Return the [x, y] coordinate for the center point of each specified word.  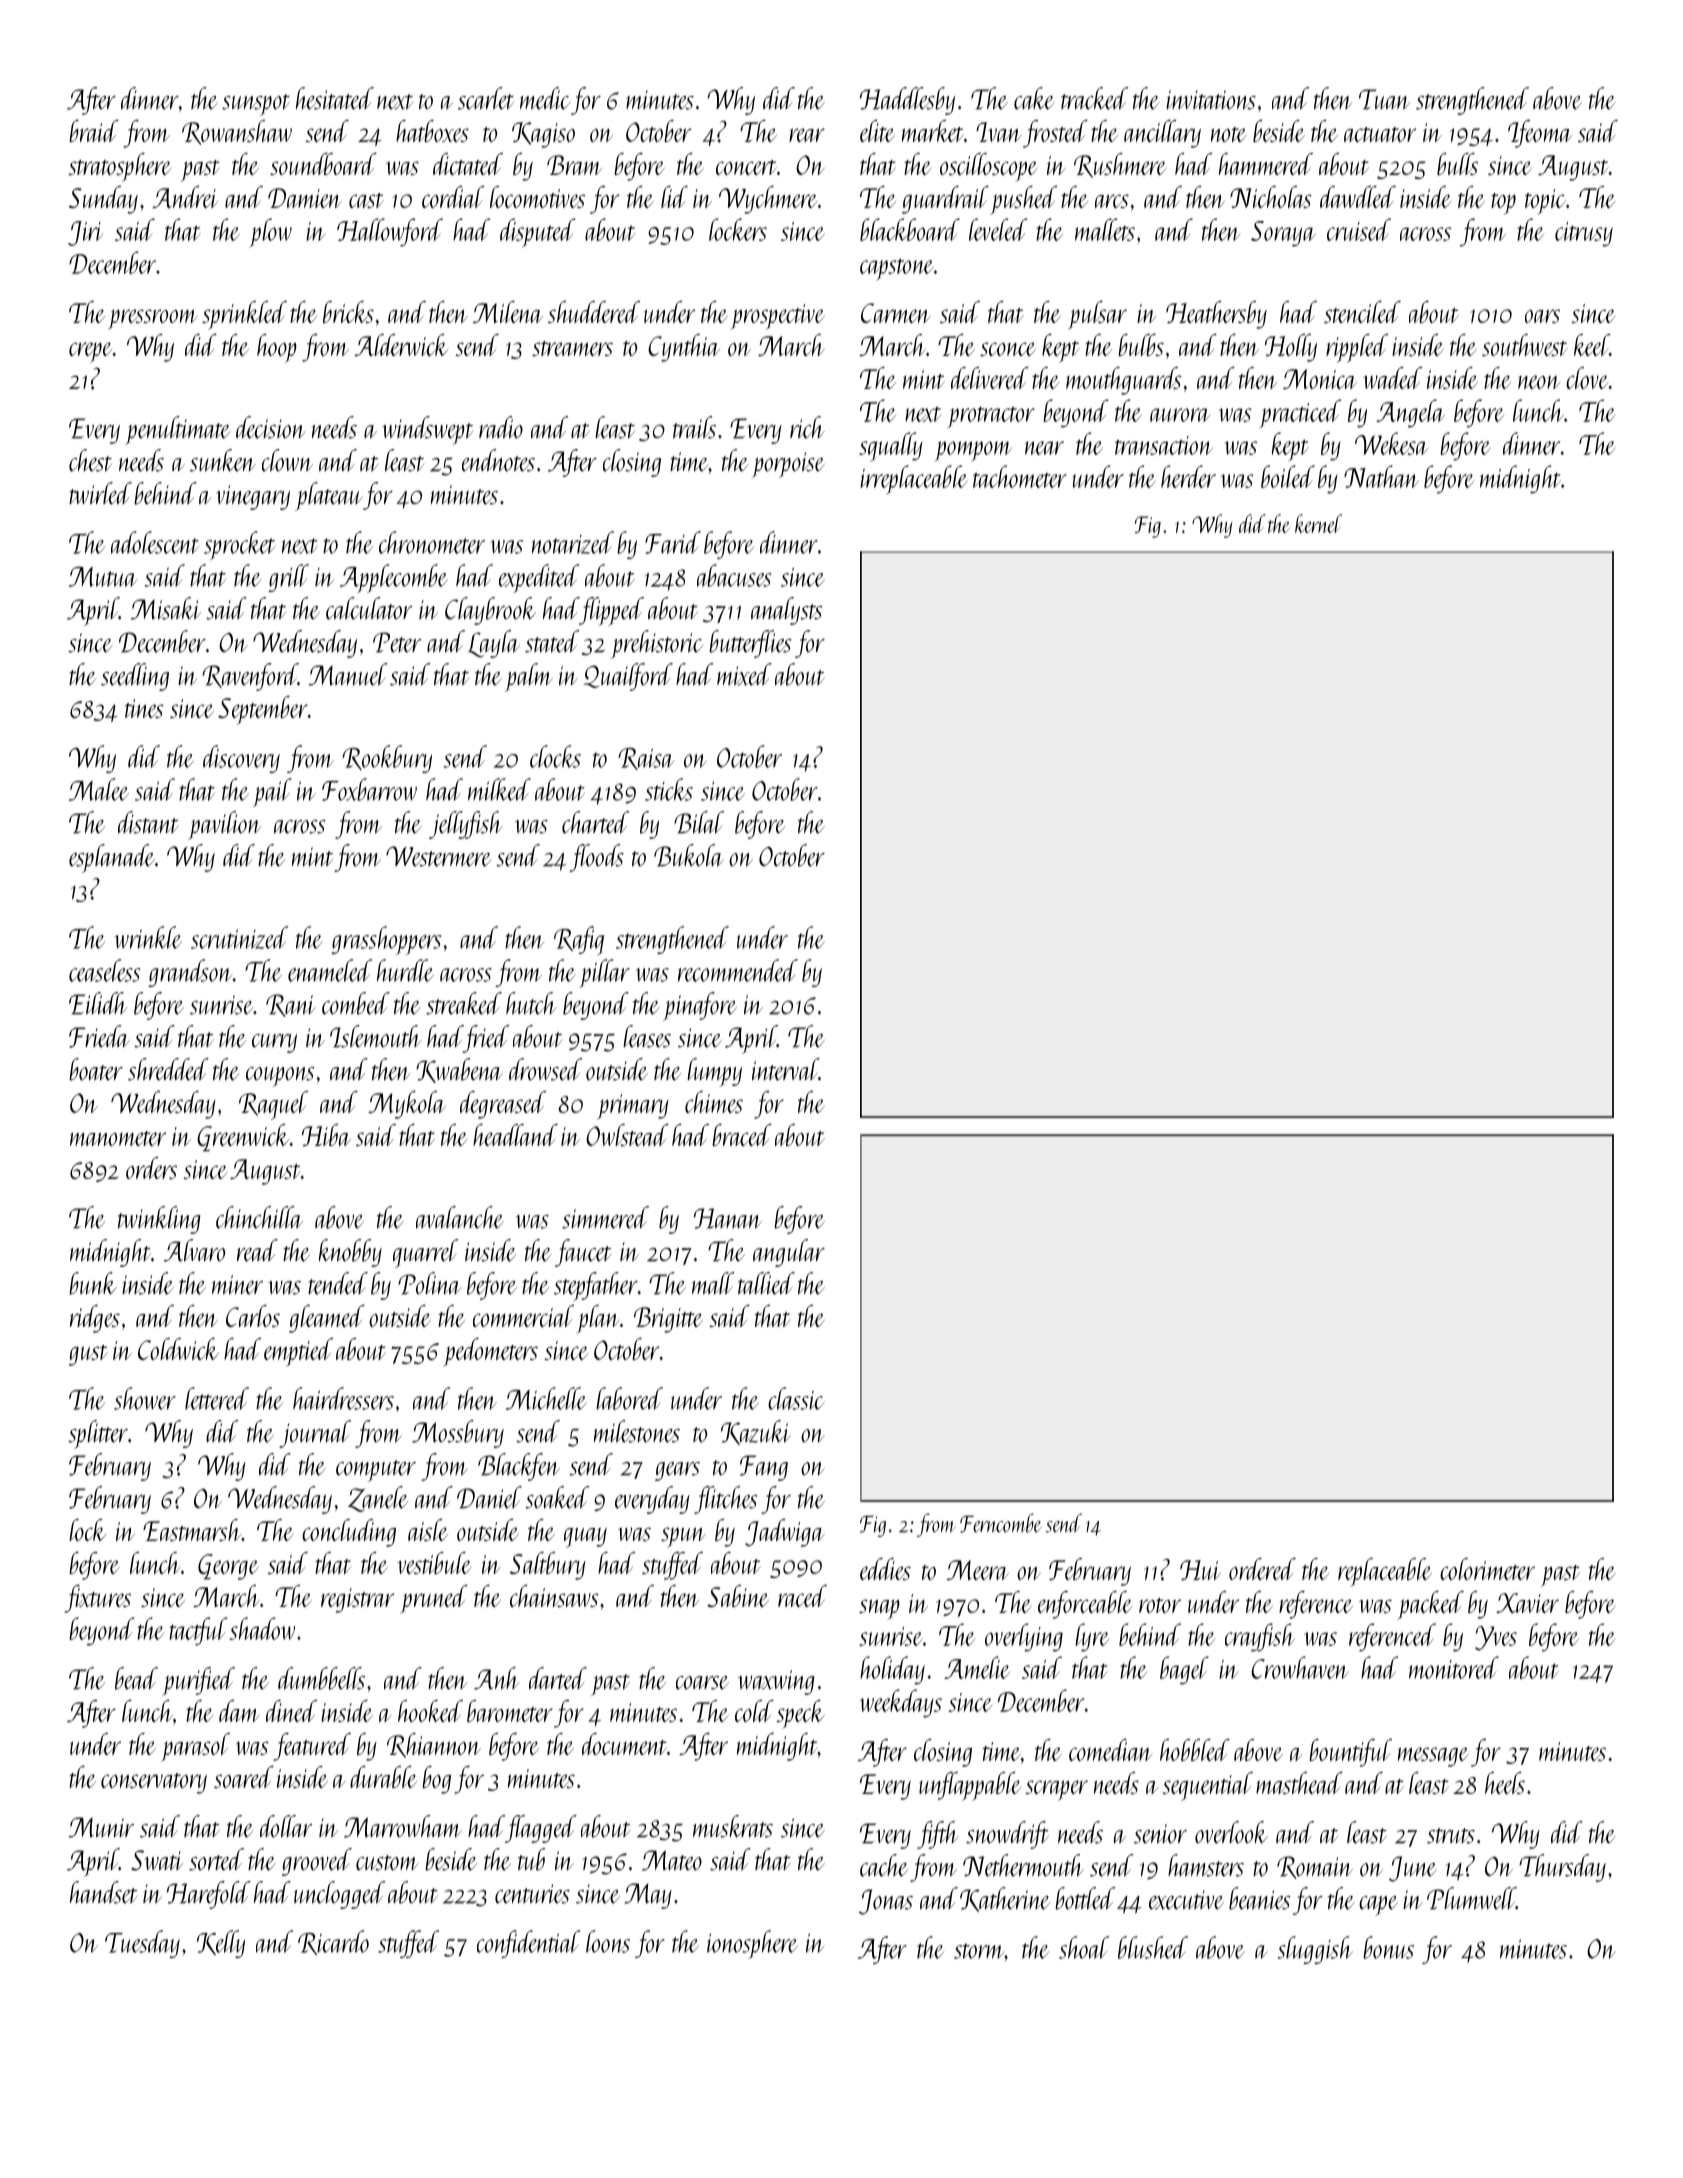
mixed [744, 674]
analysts [787, 611]
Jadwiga [785, 1533]
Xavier [1527, 1603]
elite [877, 131]
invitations [1211, 100]
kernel [1318, 523]
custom [387, 1863]
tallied [766, 1283]
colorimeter [1487, 1569]
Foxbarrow [369, 789]
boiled [1288, 476]
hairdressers [343, 1398]
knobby [350, 1253]
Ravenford [250, 677]
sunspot [256, 105]
